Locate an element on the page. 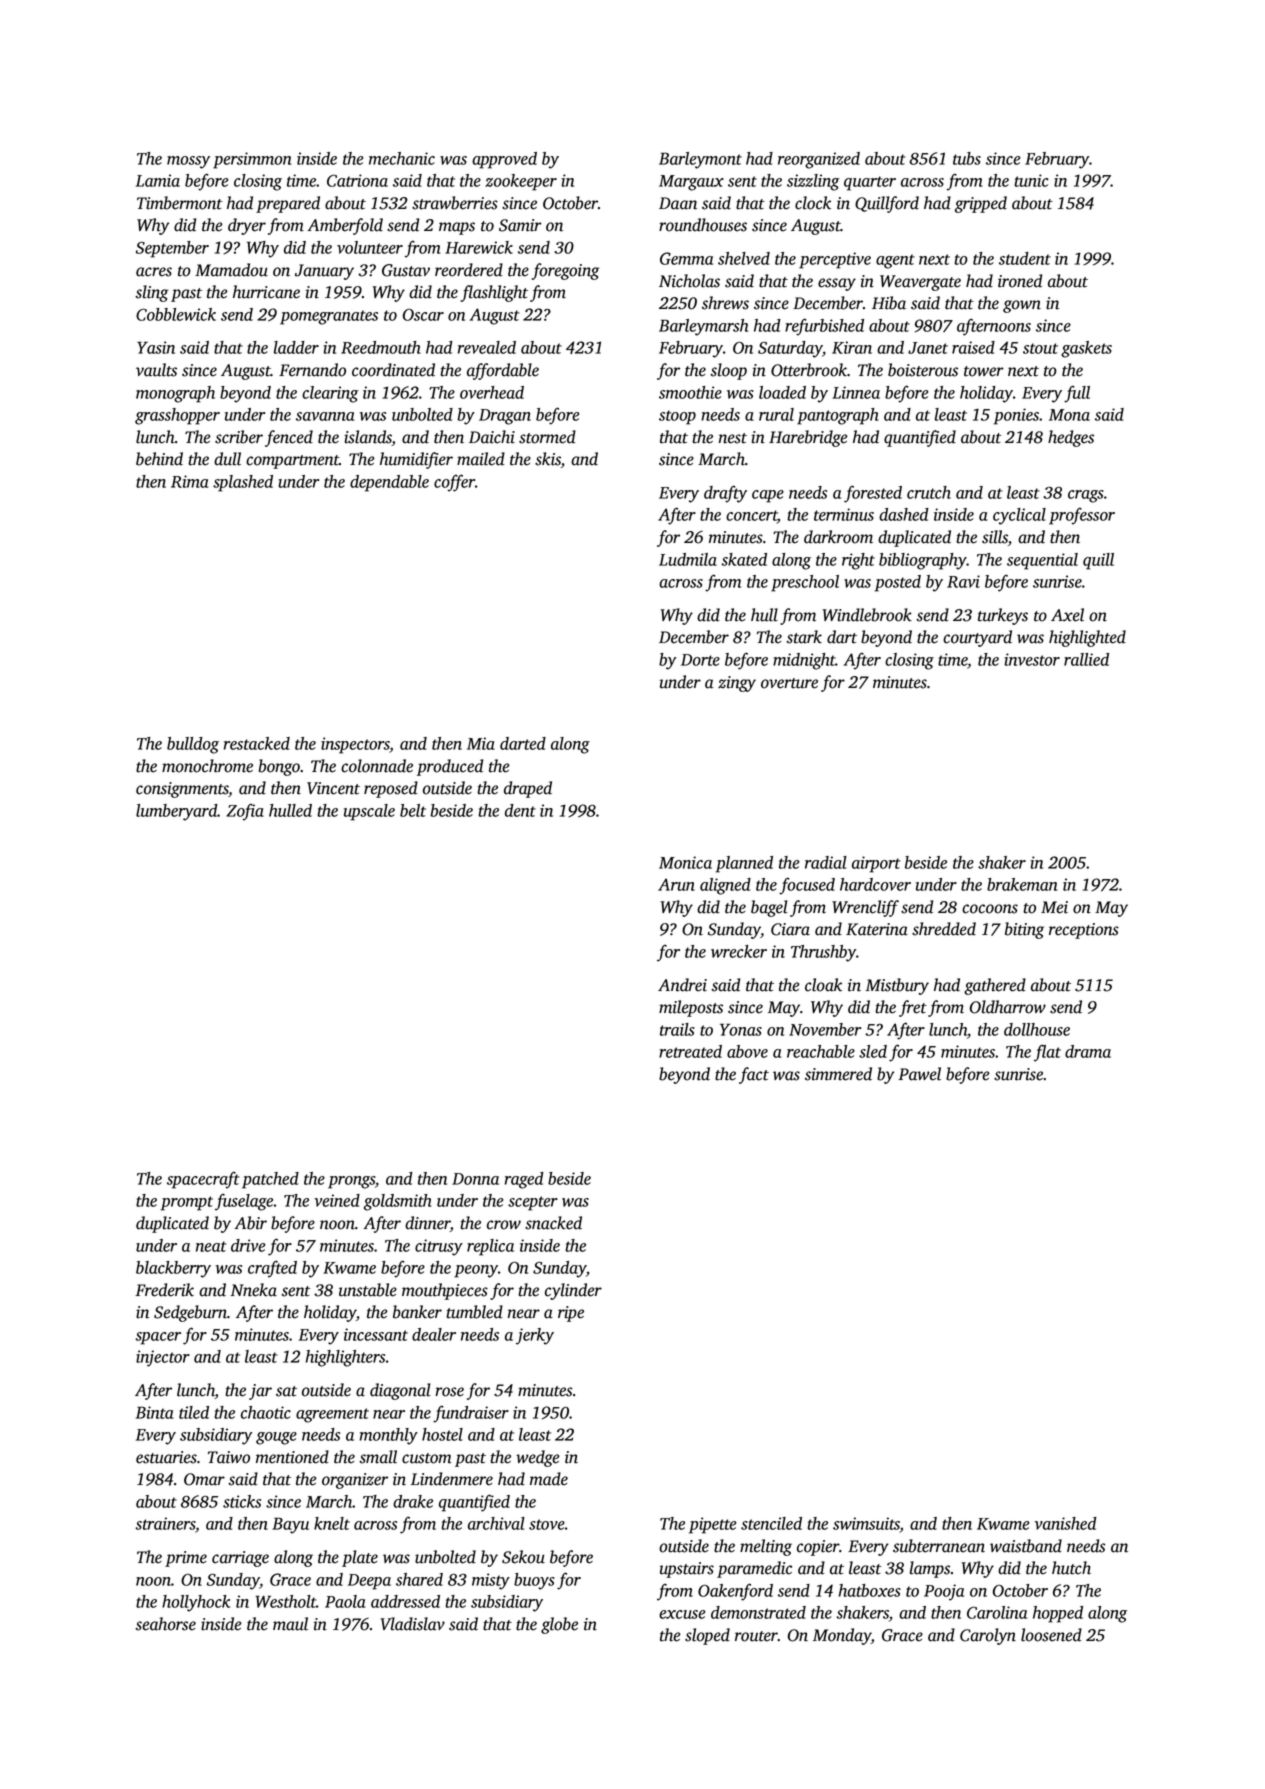 Image resolution: width=1265 pixels, height=1789 pixels. sling is located at coordinates (151, 293).
